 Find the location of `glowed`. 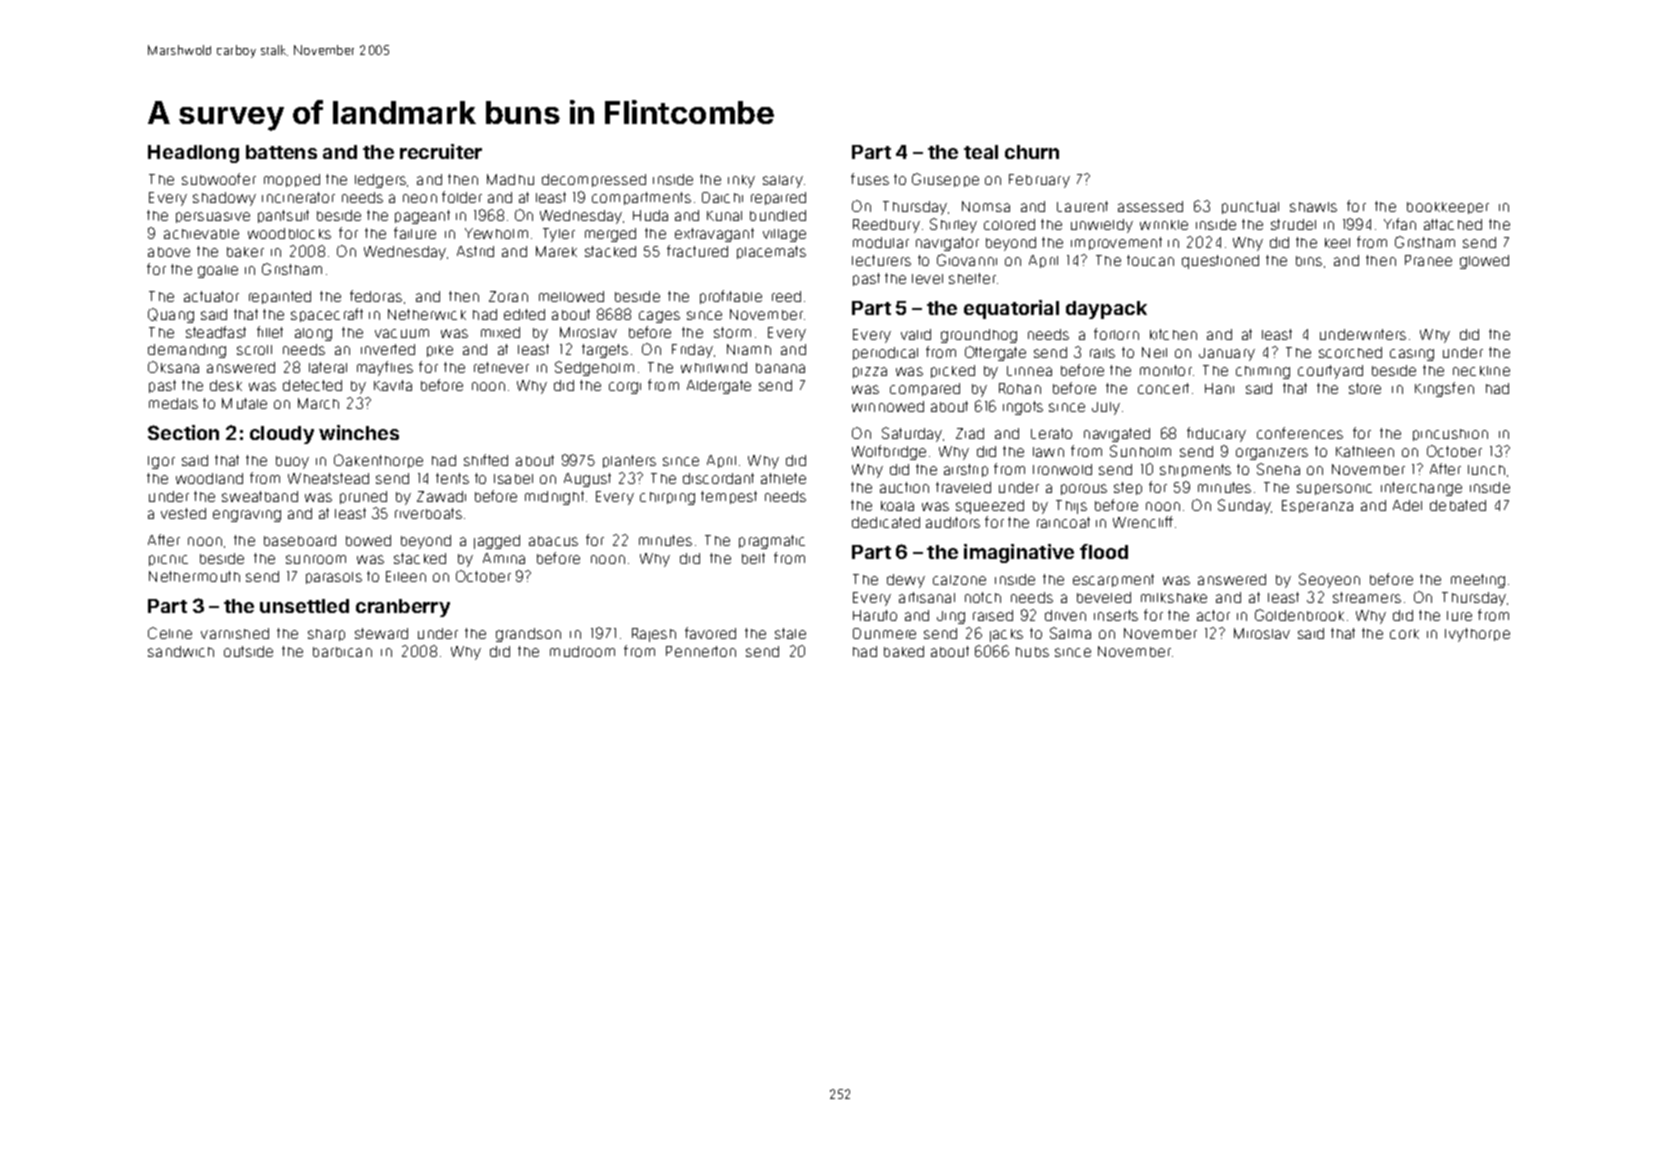

glowed is located at coordinates (1484, 262).
